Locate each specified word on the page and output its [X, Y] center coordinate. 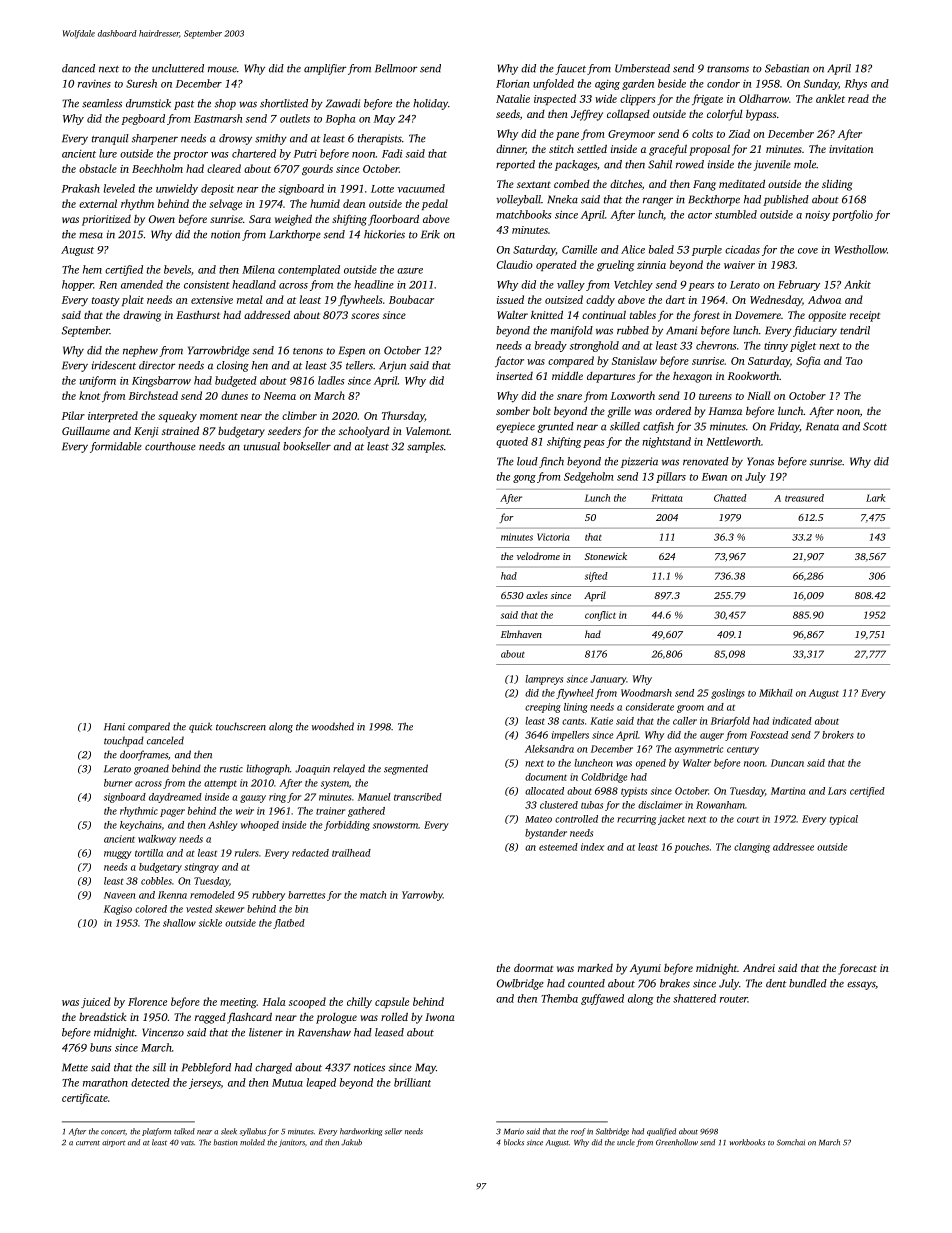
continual [604, 314]
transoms [728, 69]
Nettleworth [733, 441]
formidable [116, 447]
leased [389, 1032]
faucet [570, 69]
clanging [752, 848]
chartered [254, 153]
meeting [238, 1003]
